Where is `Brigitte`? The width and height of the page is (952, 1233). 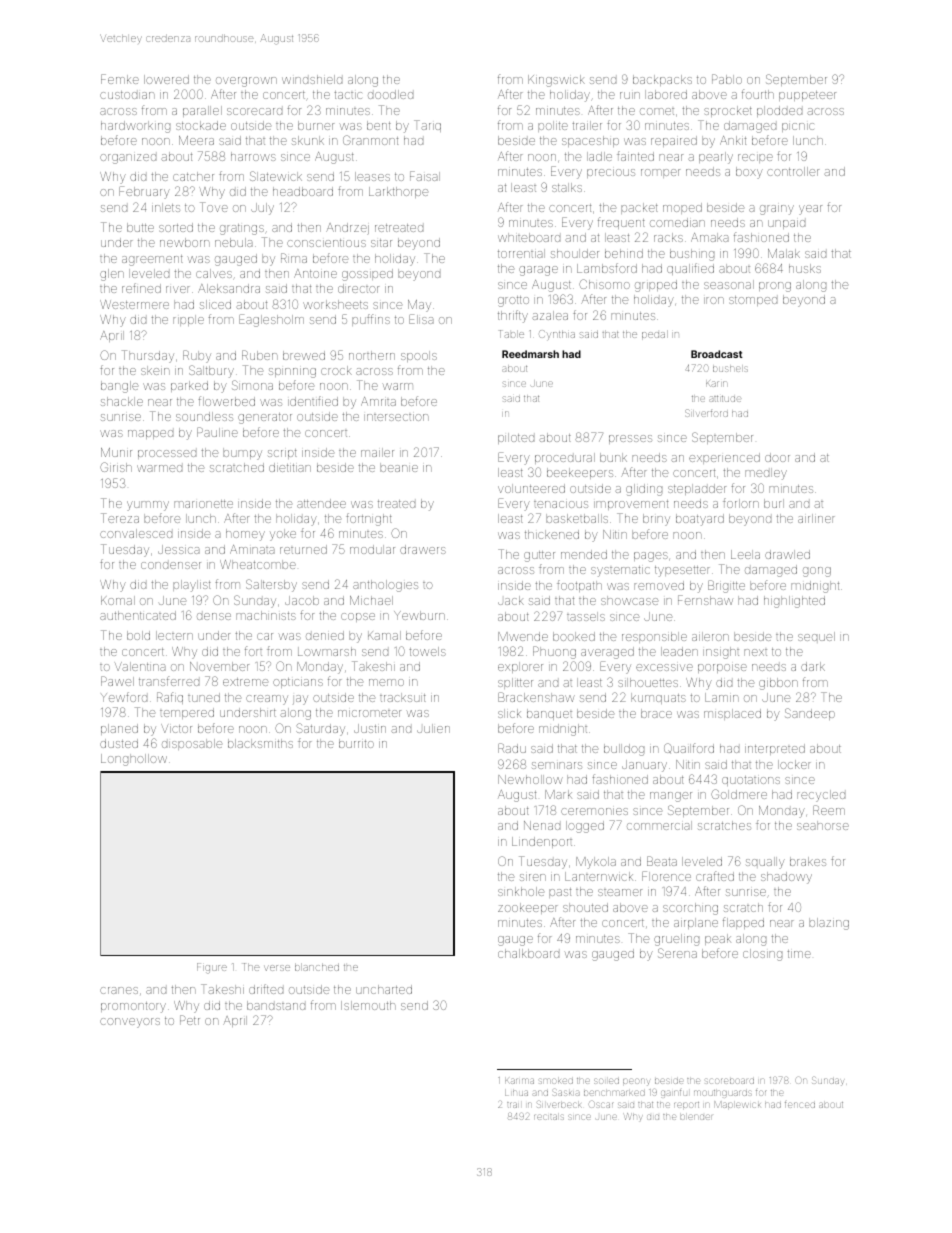 Brigitte is located at coordinates (726, 586).
